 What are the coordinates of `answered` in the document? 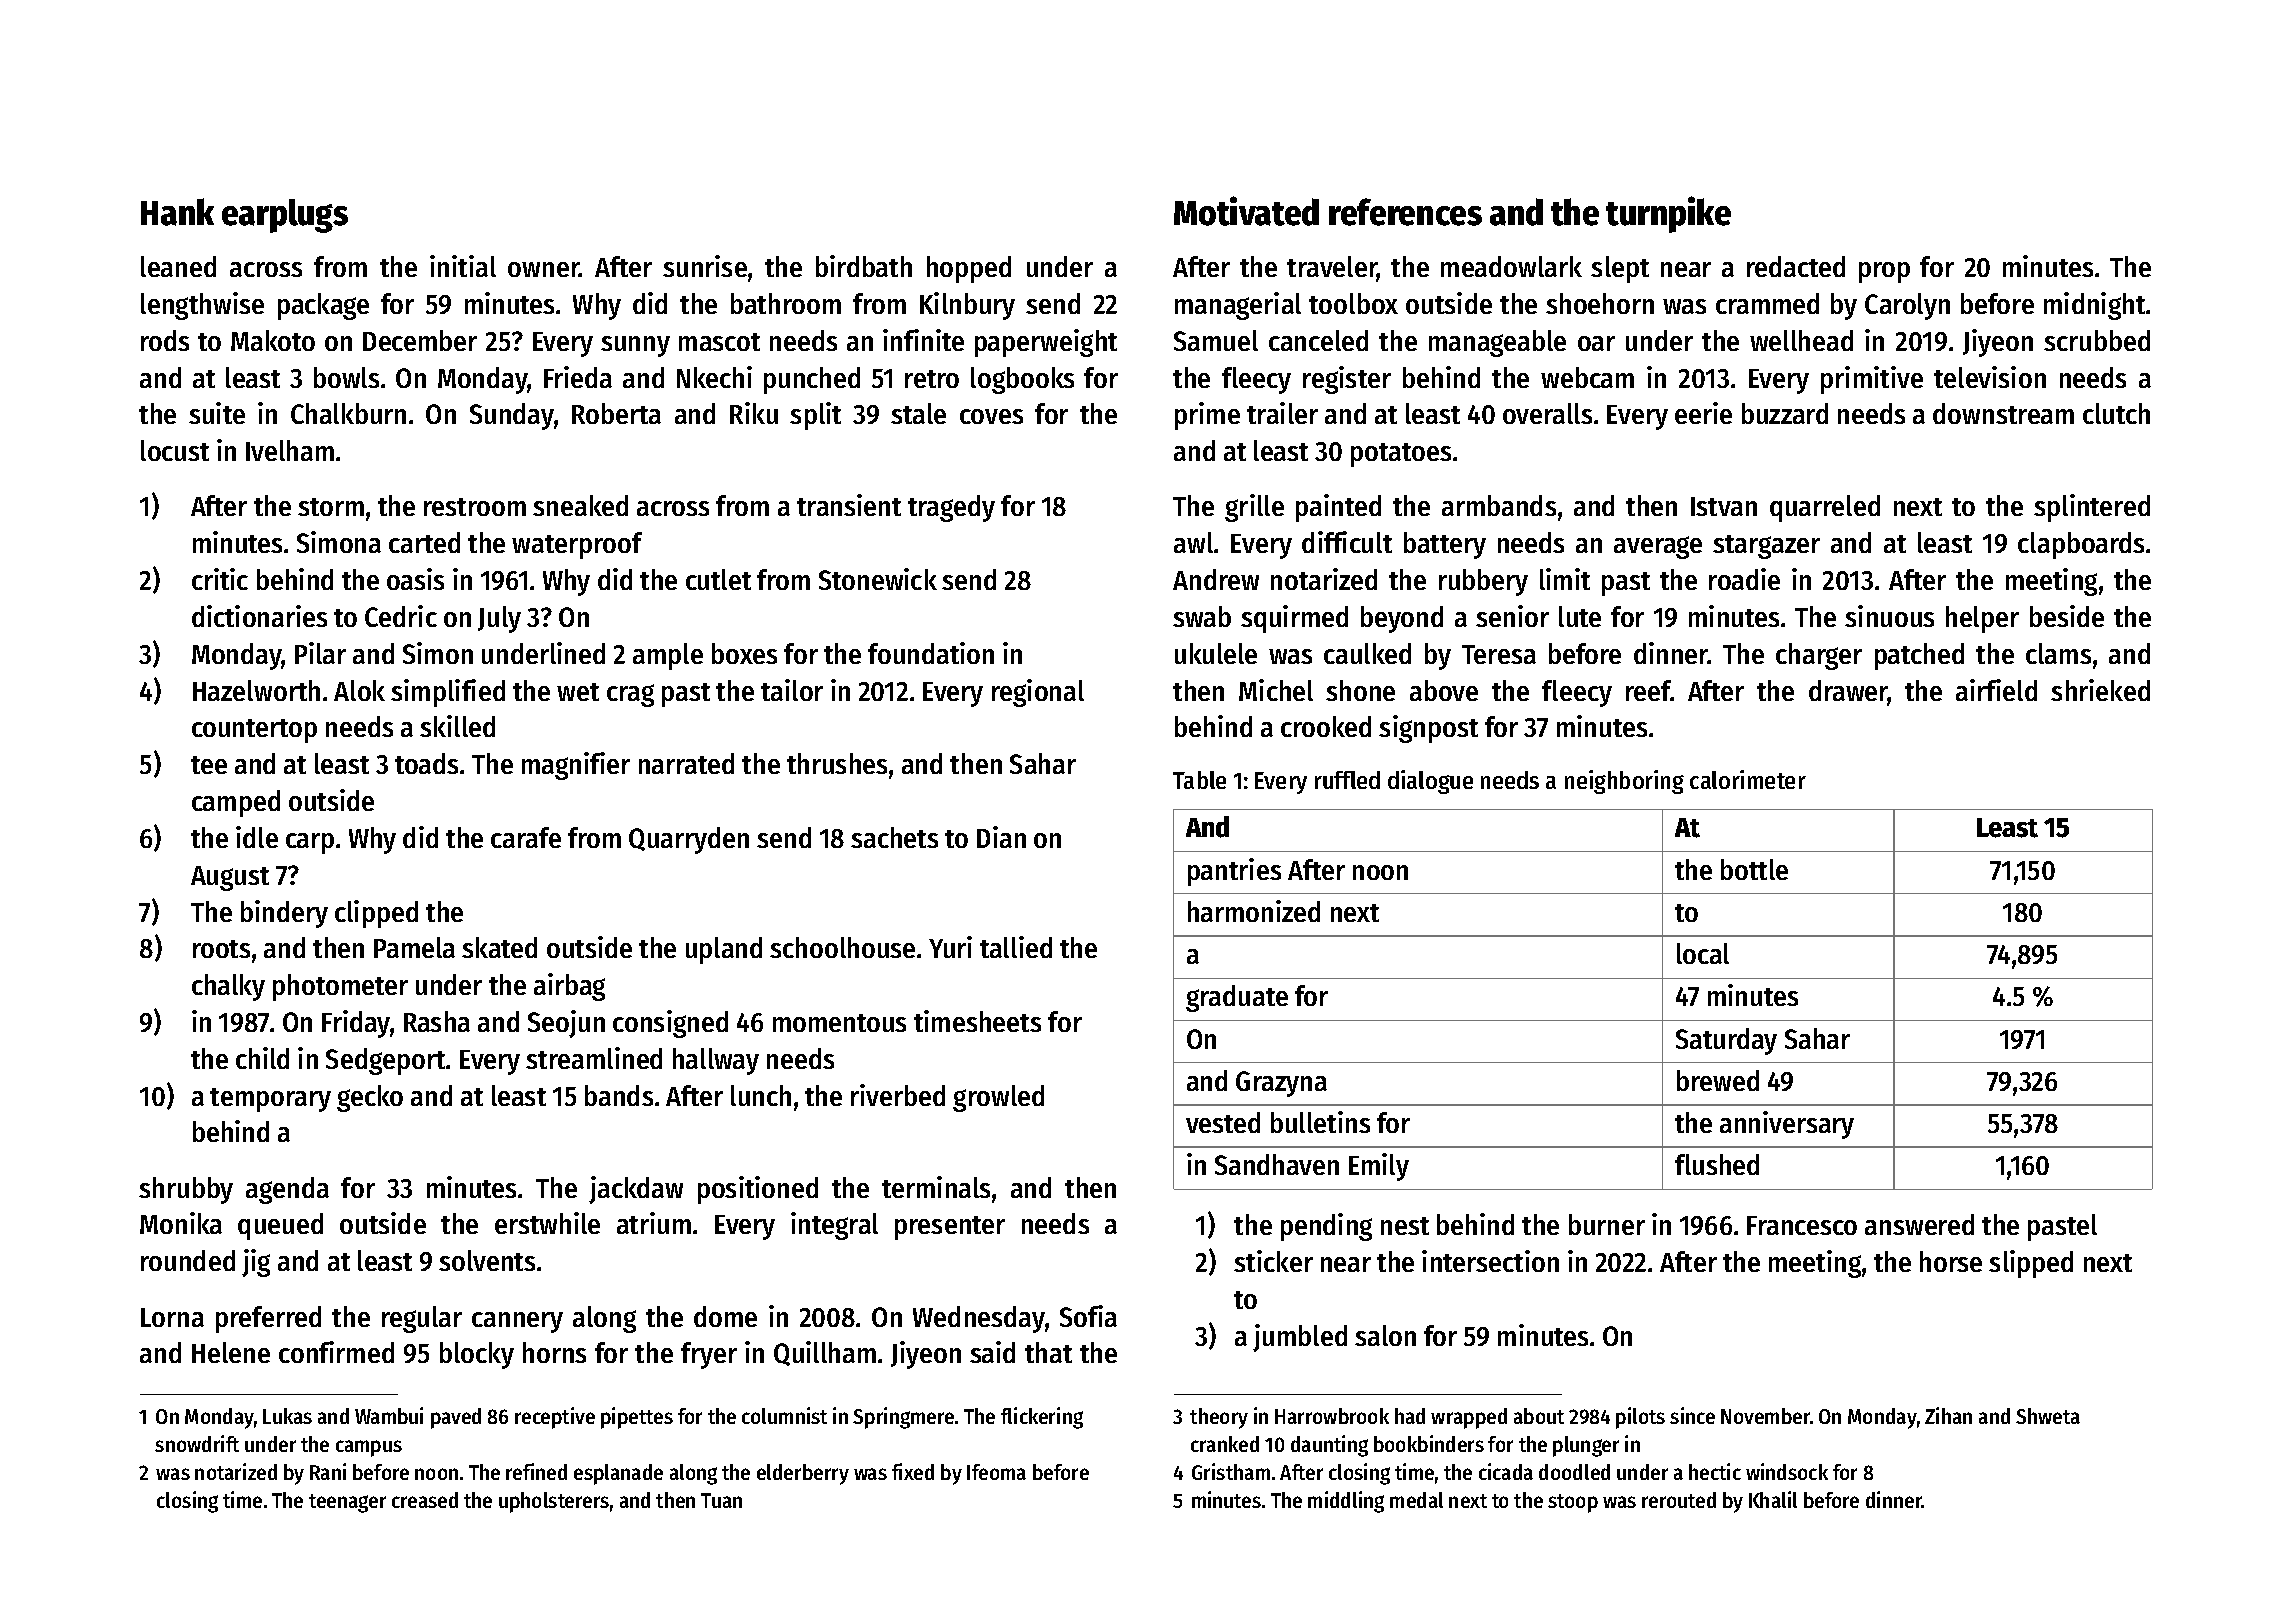 It's located at (1919, 1224).
